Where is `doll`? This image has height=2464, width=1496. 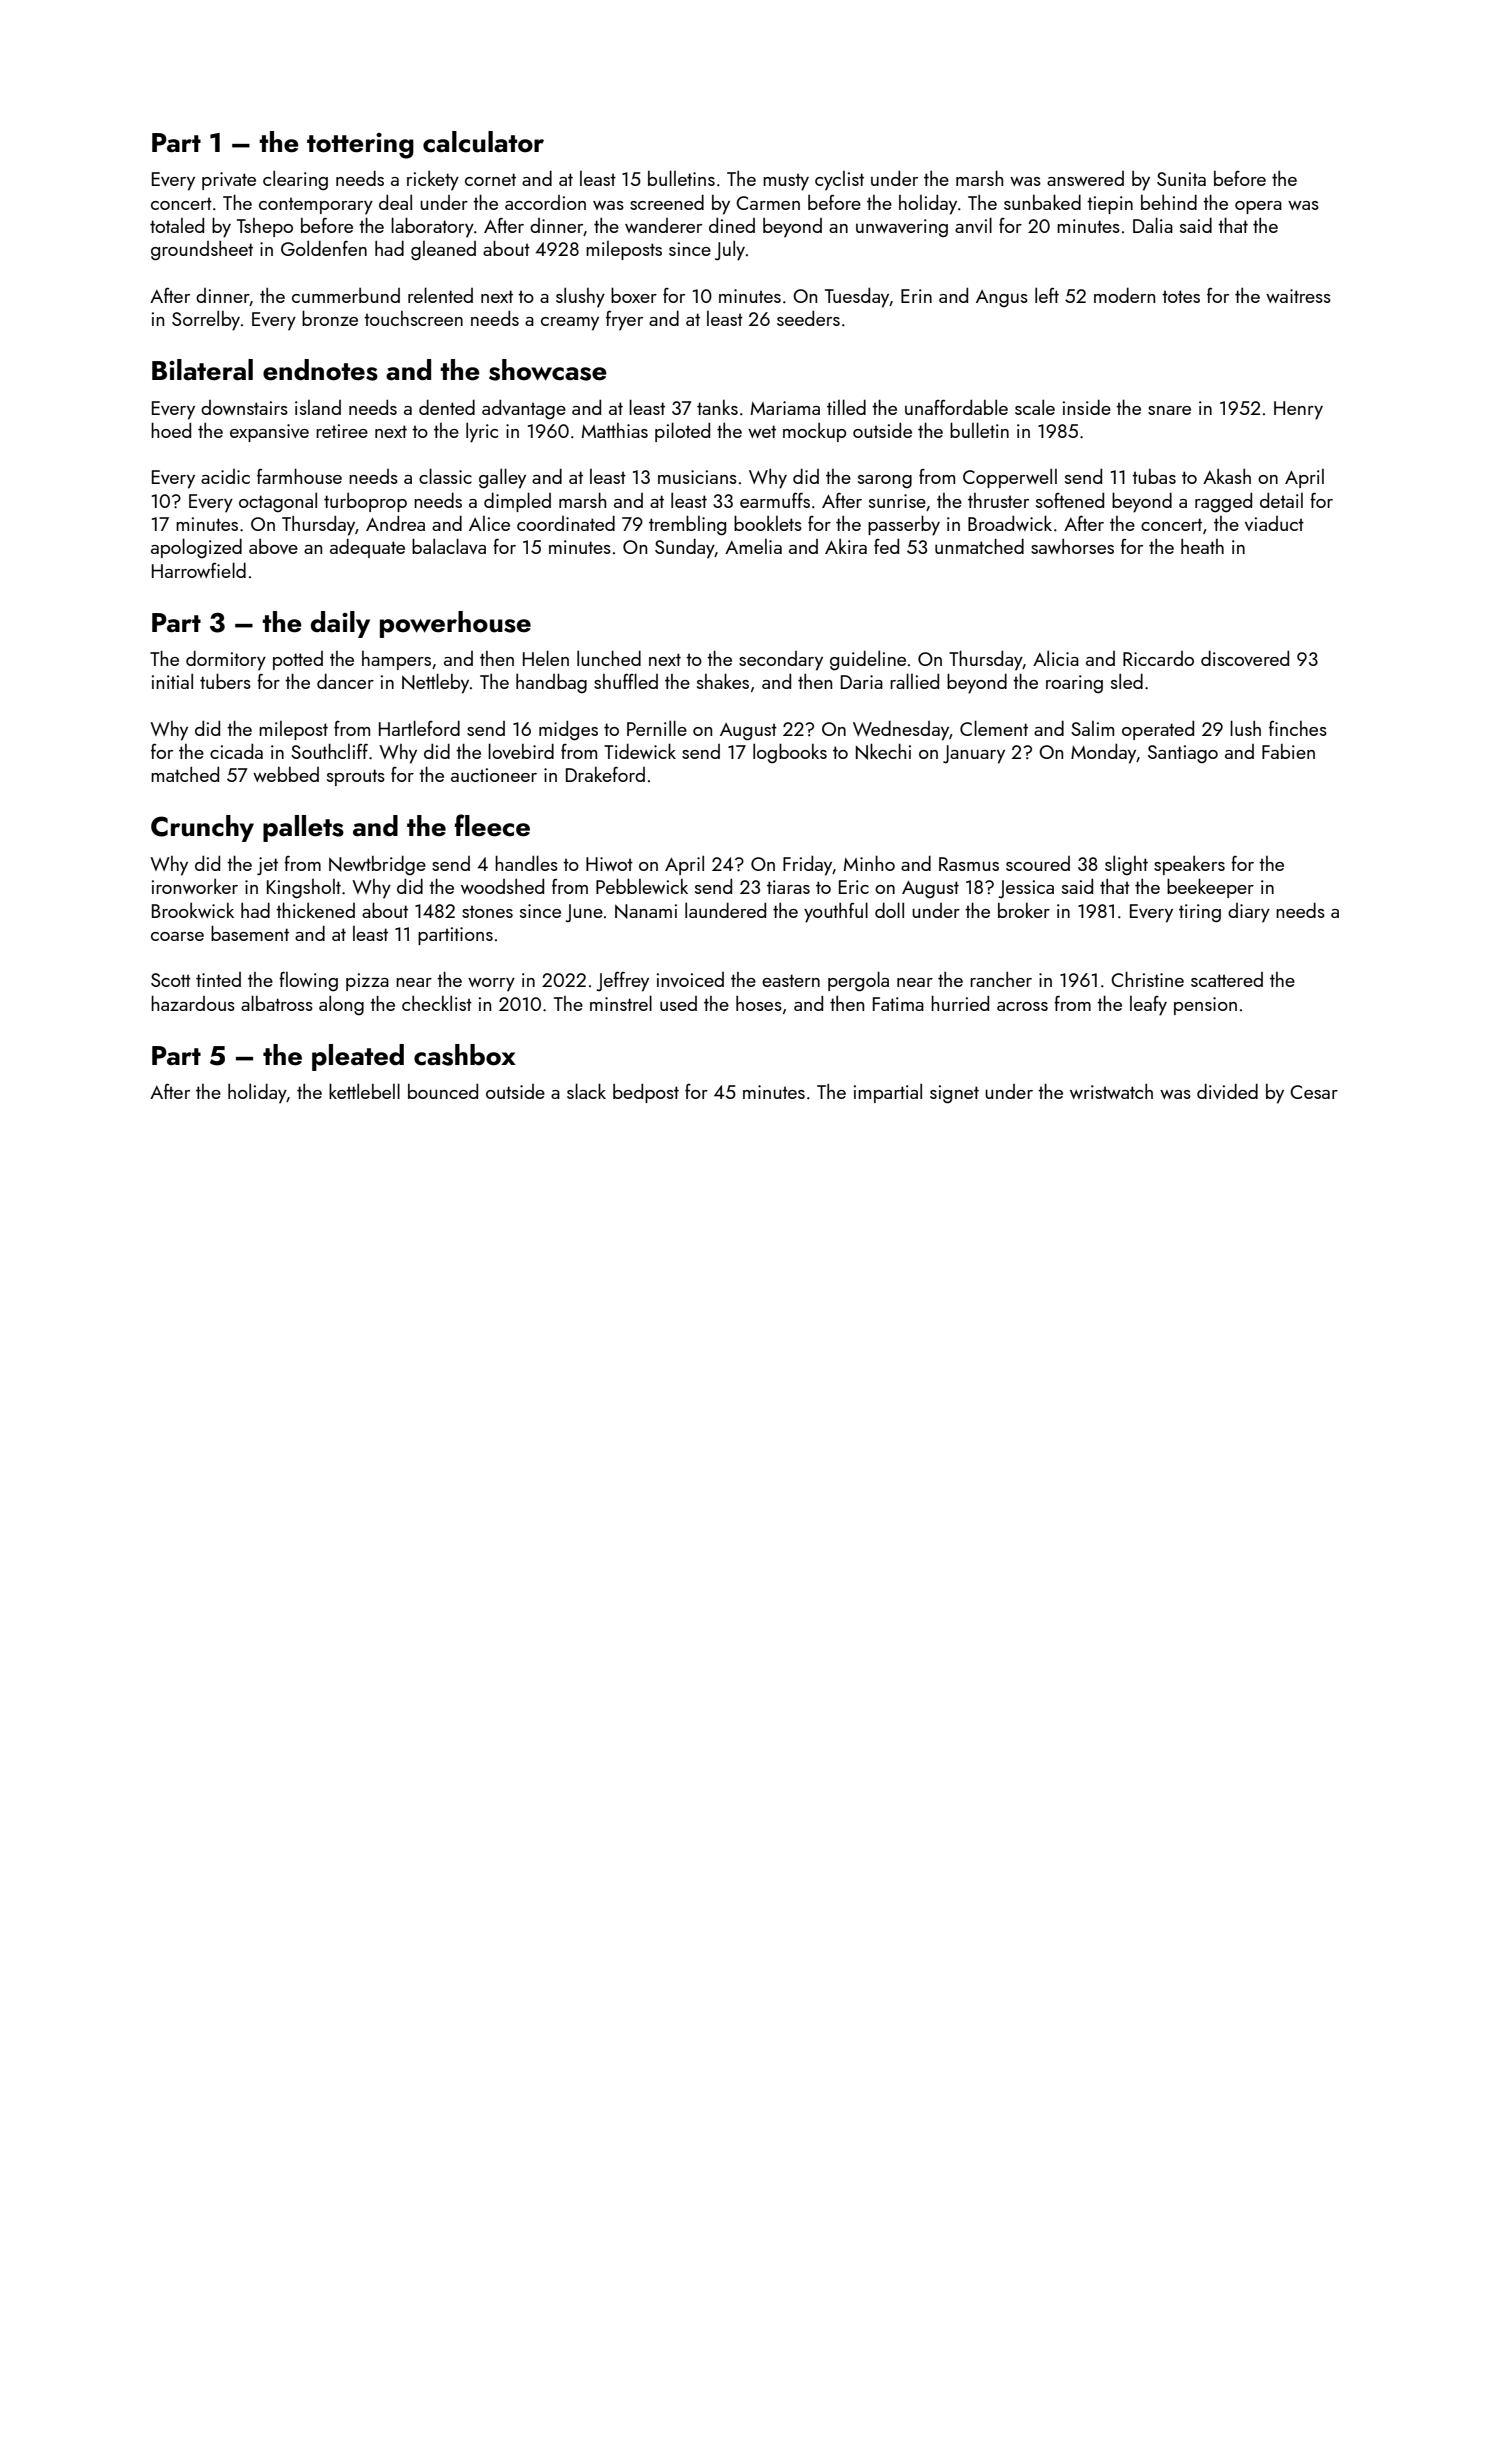 doll is located at coordinates (889, 910).
